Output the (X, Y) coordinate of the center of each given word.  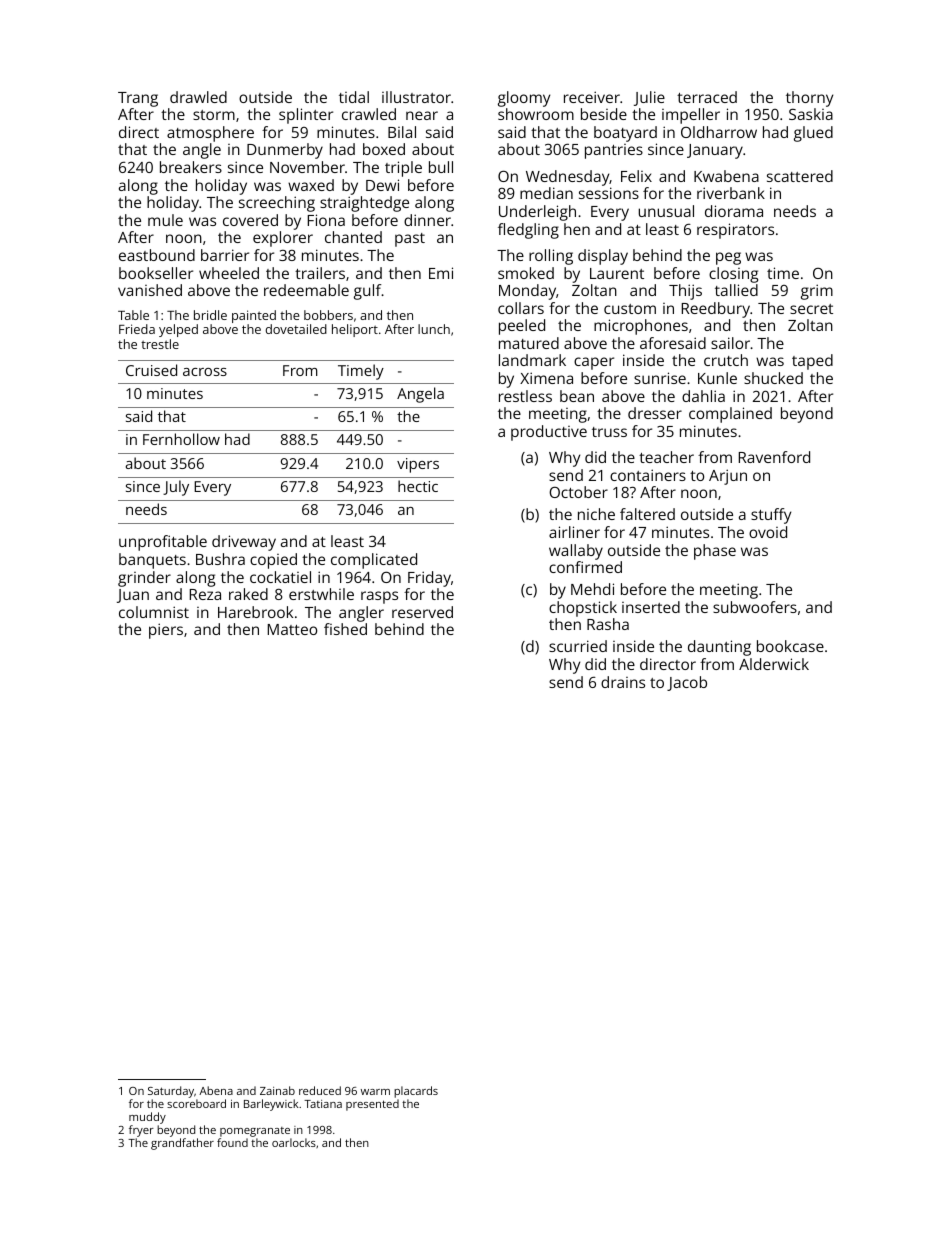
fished (345, 629)
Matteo (292, 629)
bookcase (790, 646)
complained (730, 415)
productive (549, 433)
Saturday (171, 1092)
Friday (429, 579)
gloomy (524, 99)
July (176, 488)
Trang (138, 99)
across (205, 372)
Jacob (687, 683)
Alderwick (774, 664)
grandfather (182, 1144)
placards (416, 1092)
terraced (707, 97)
